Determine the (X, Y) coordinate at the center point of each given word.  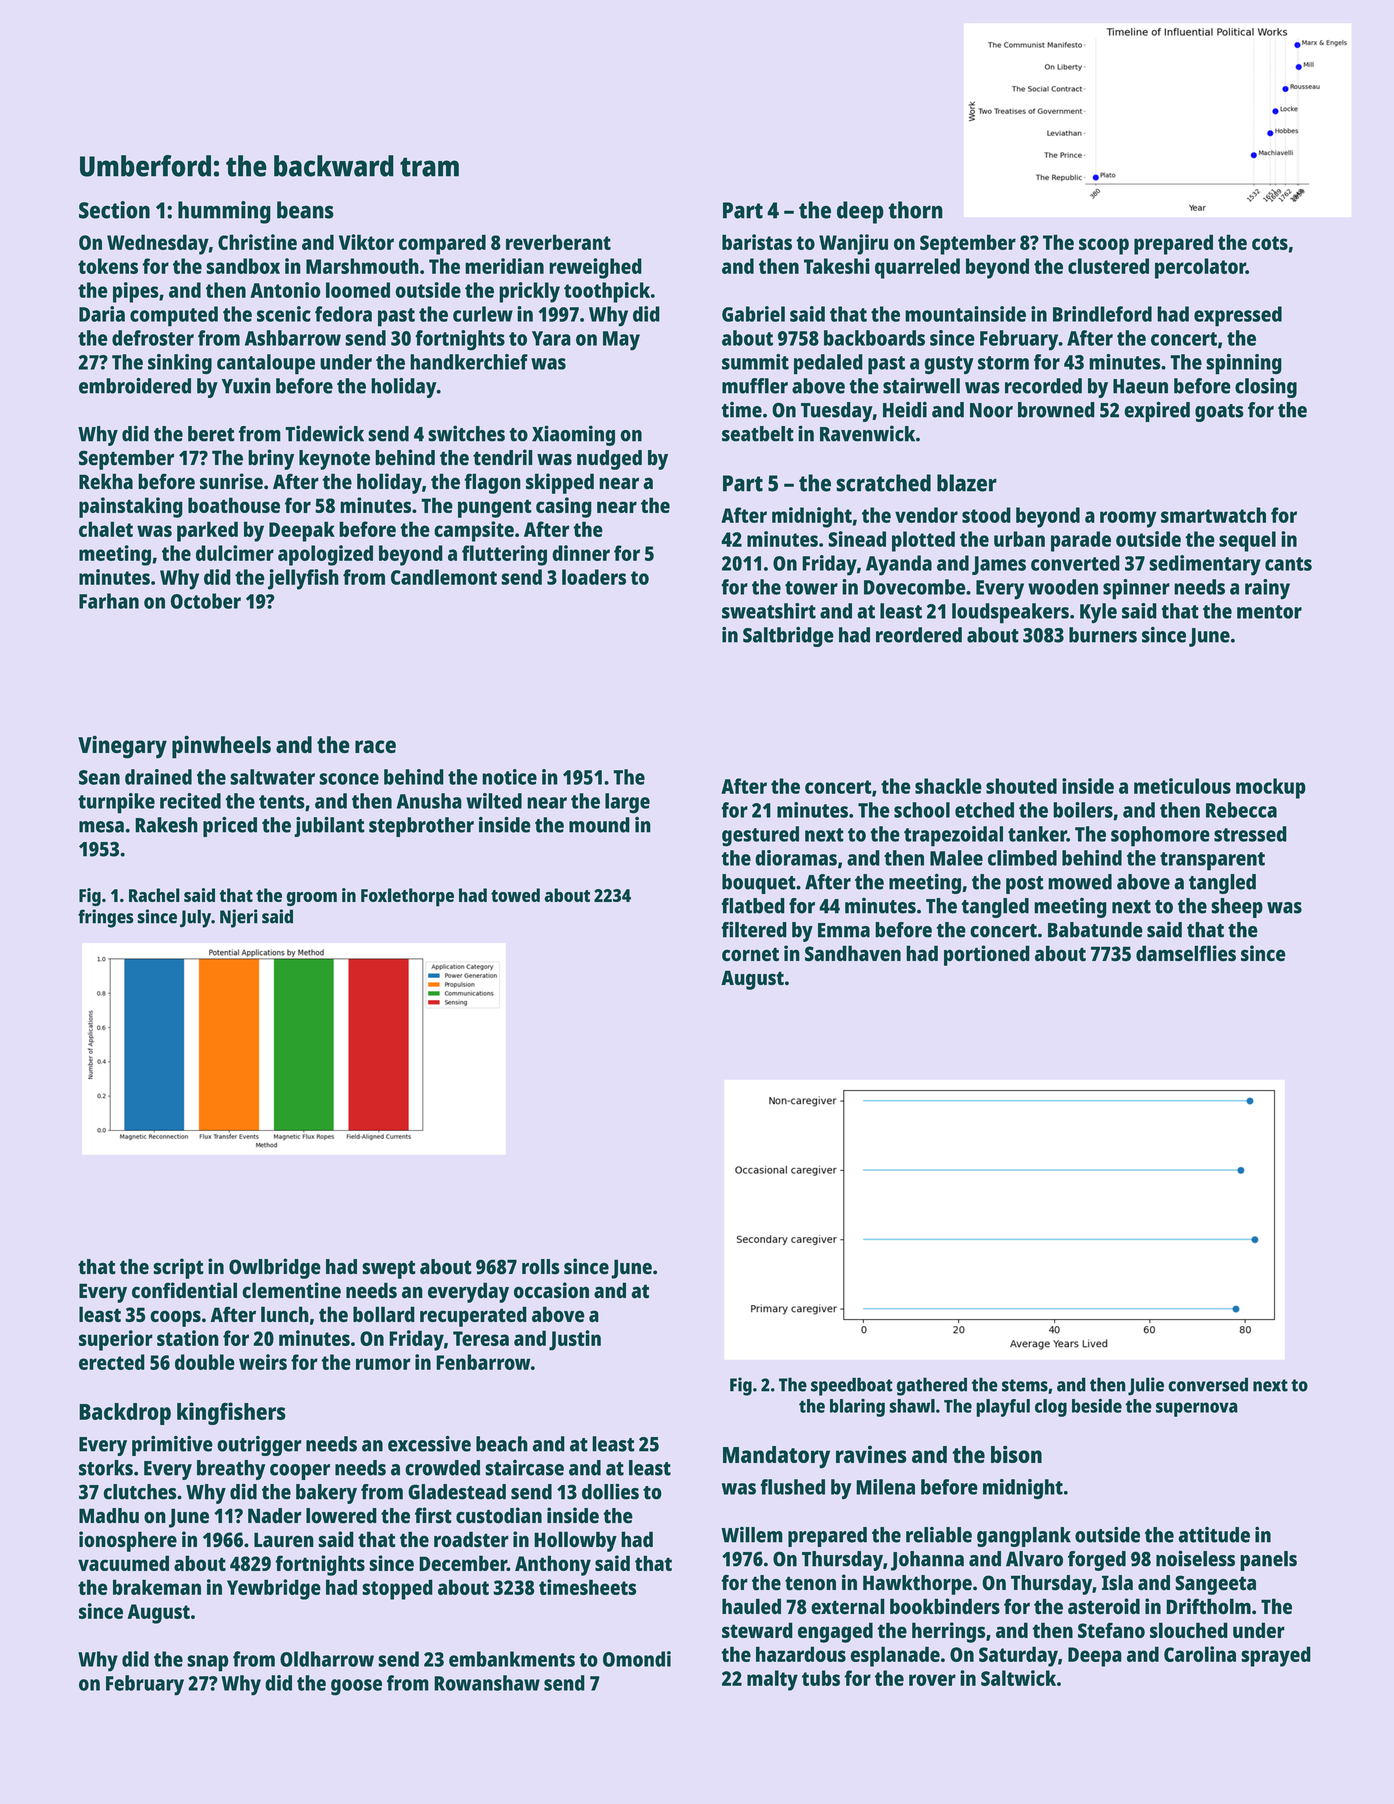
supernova (1197, 1409)
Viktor (366, 242)
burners (1103, 635)
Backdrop (125, 1414)
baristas (757, 242)
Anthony (553, 1565)
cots (1270, 243)
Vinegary (122, 747)
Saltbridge (788, 637)
